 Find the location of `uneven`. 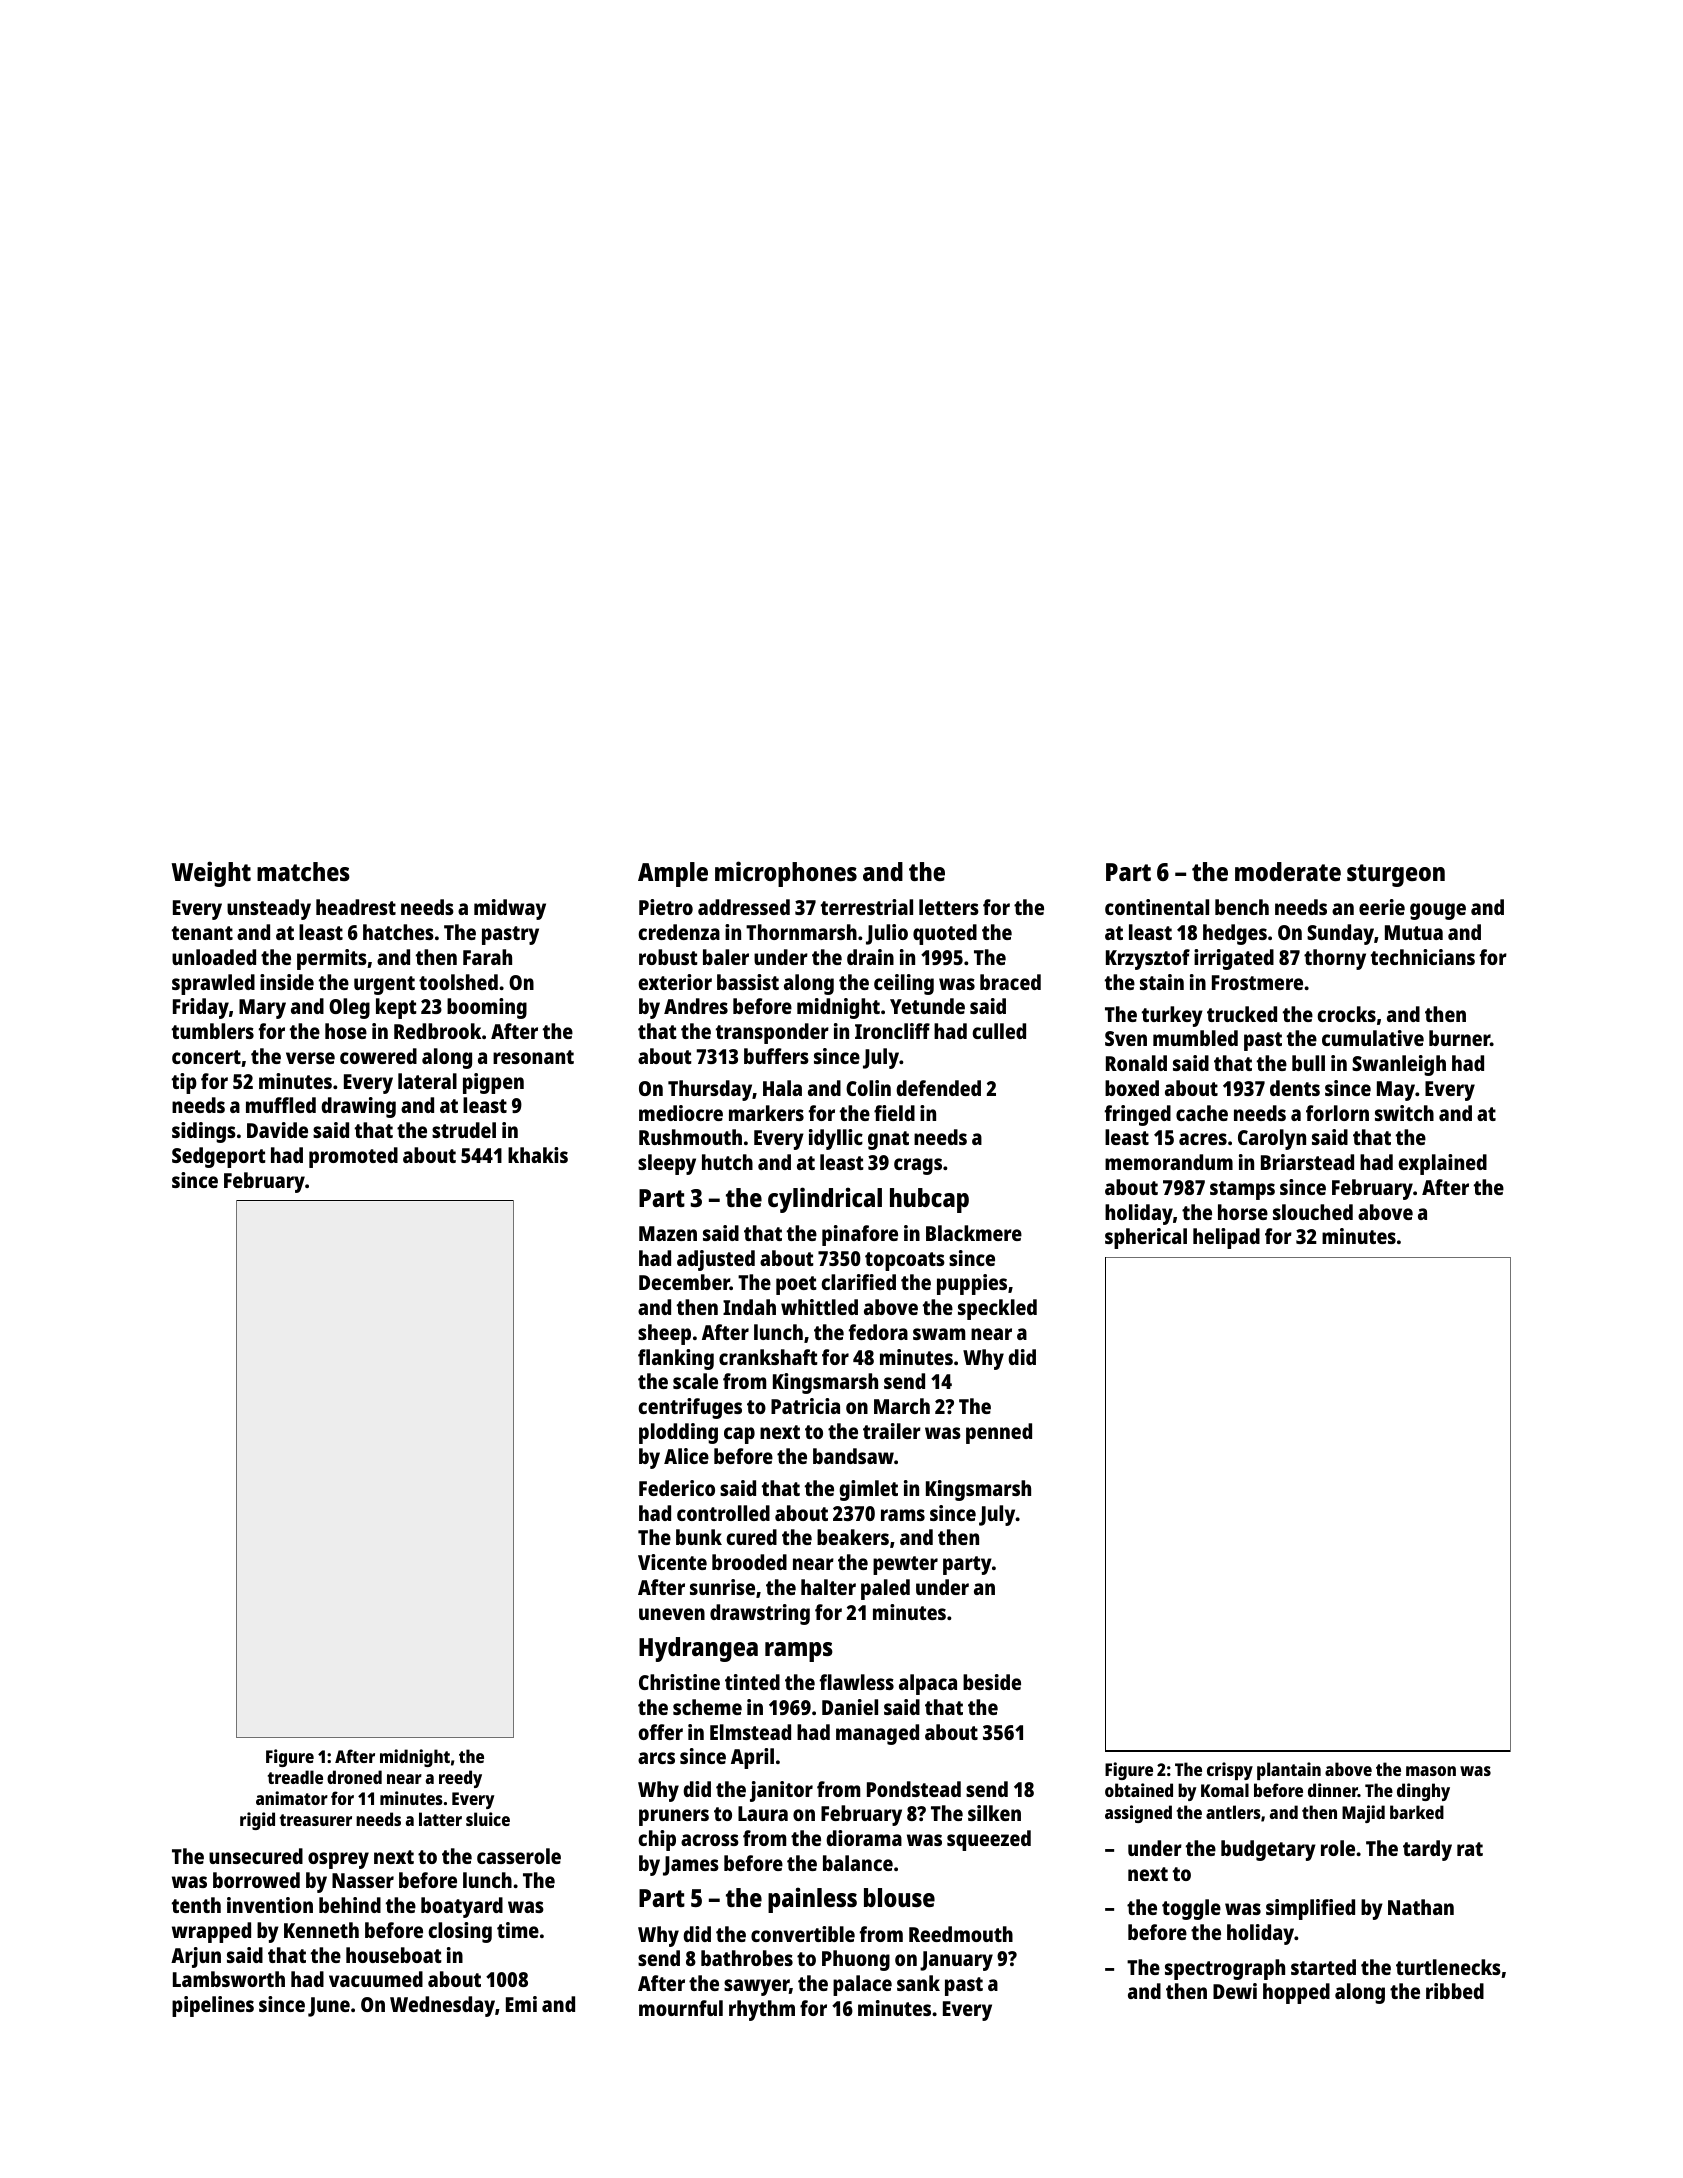

uneven is located at coordinates (672, 1614).
